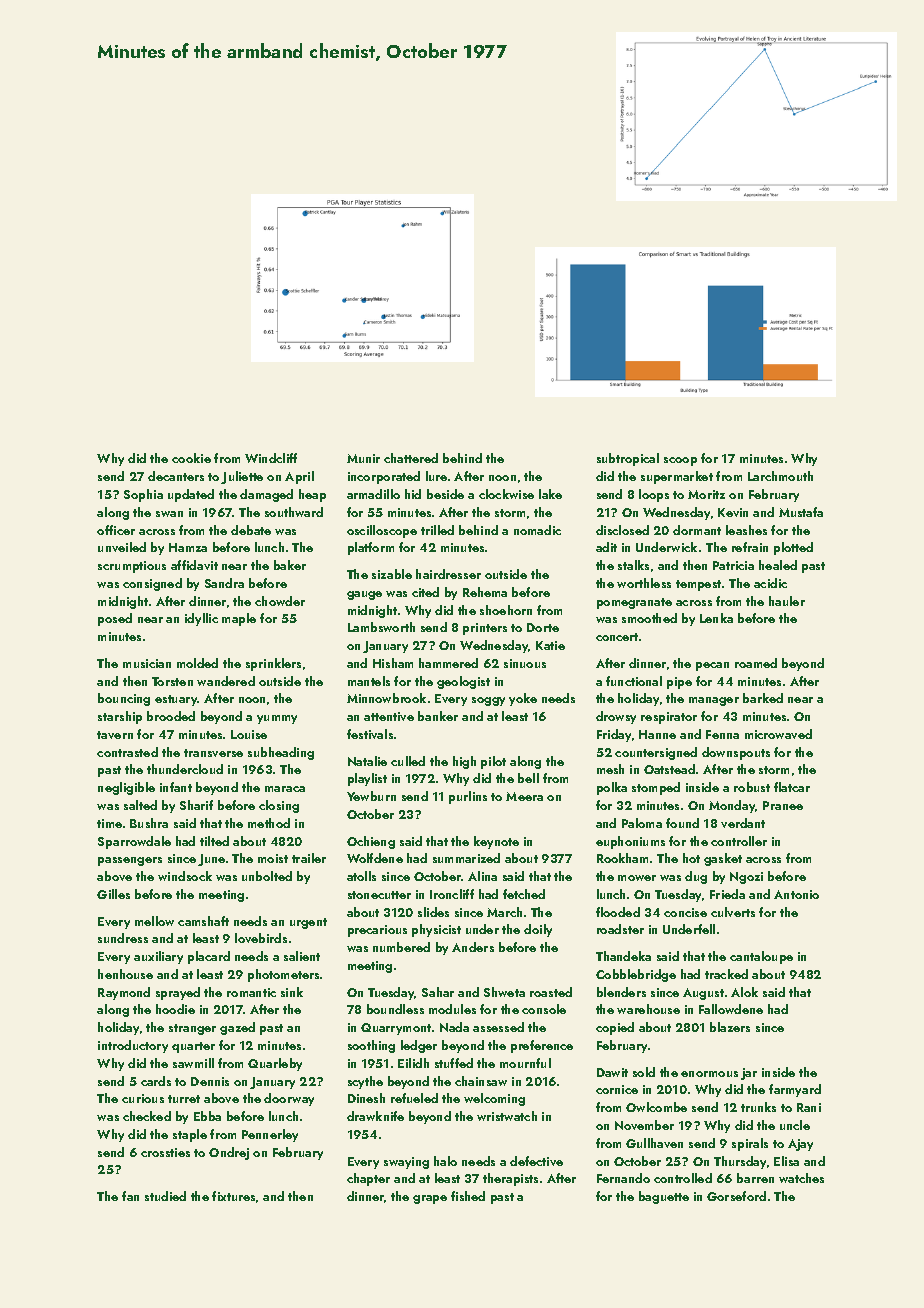  I want to click on Oatstead, so click(669, 769).
